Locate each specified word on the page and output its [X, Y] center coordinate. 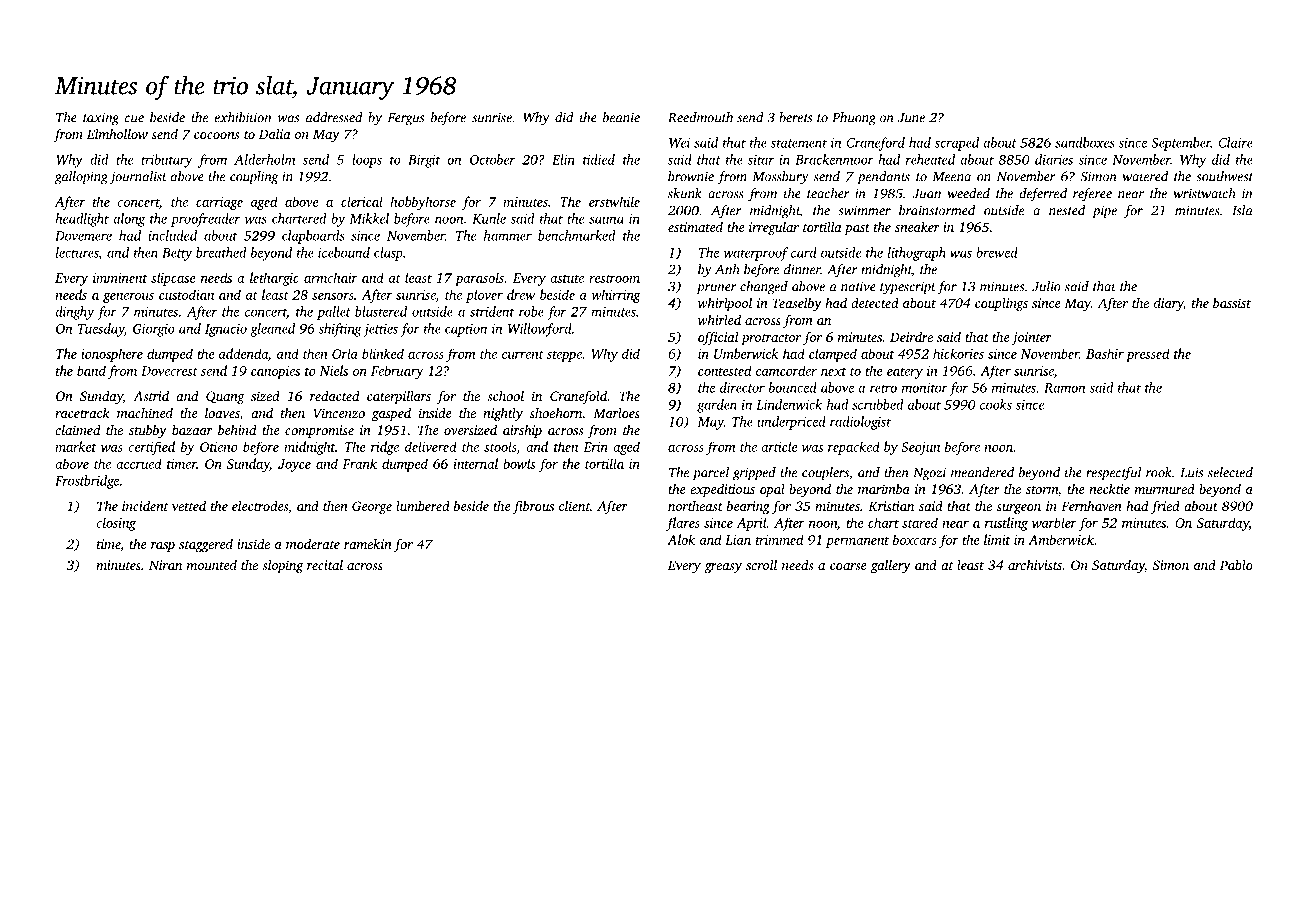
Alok [681, 539]
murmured [1165, 489]
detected [875, 303]
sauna [606, 220]
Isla [1242, 210]
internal [476, 463]
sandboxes [1084, 142]
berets [795, 117]
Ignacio [226, 330]
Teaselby [797, 304]
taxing [101, 119]
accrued [139, 463]
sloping [282, 566]
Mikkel [369, 218]
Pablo [1236, 565]
